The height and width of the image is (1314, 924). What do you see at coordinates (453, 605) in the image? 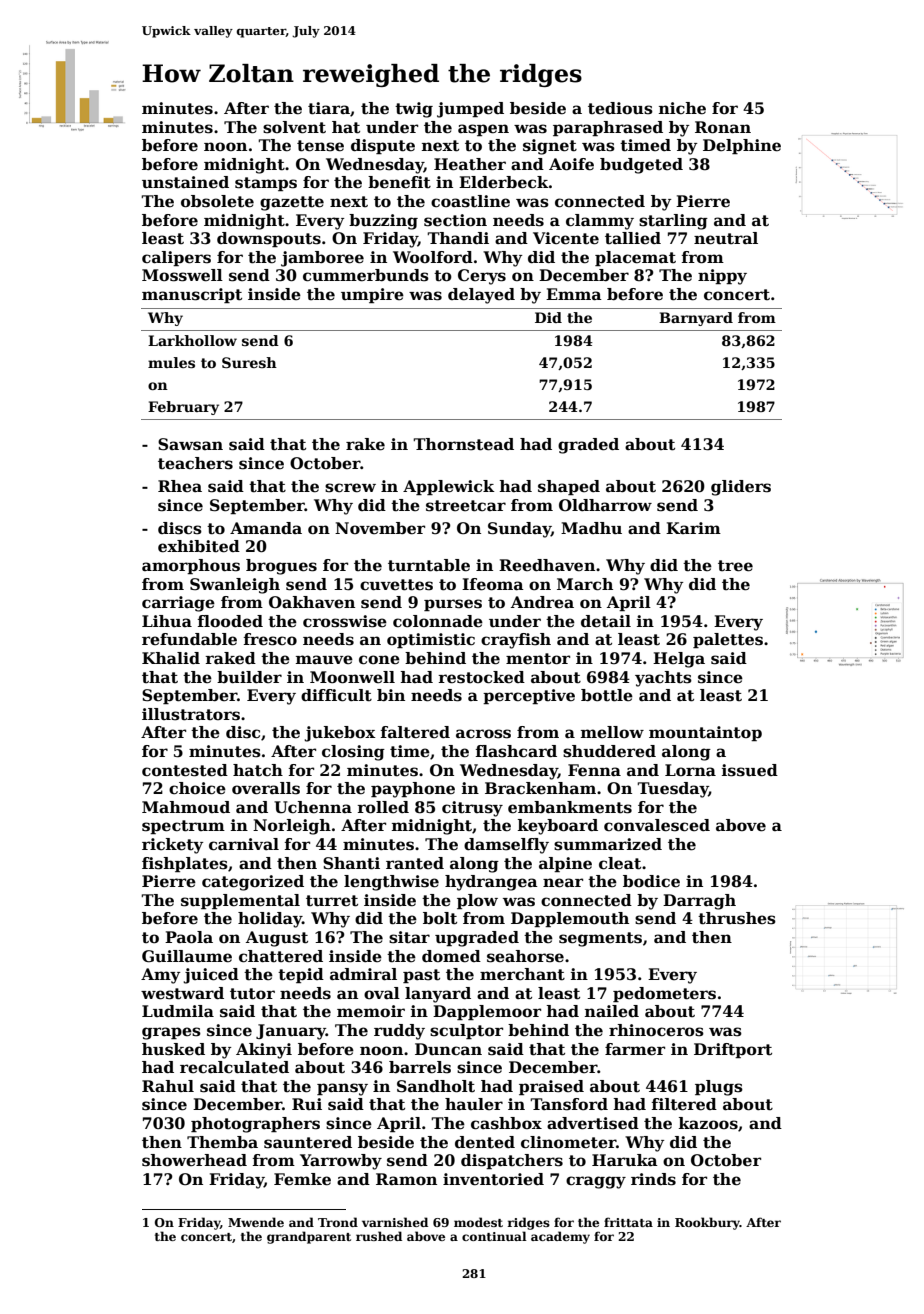
I see `purses` at bounding box center [453, 605].
